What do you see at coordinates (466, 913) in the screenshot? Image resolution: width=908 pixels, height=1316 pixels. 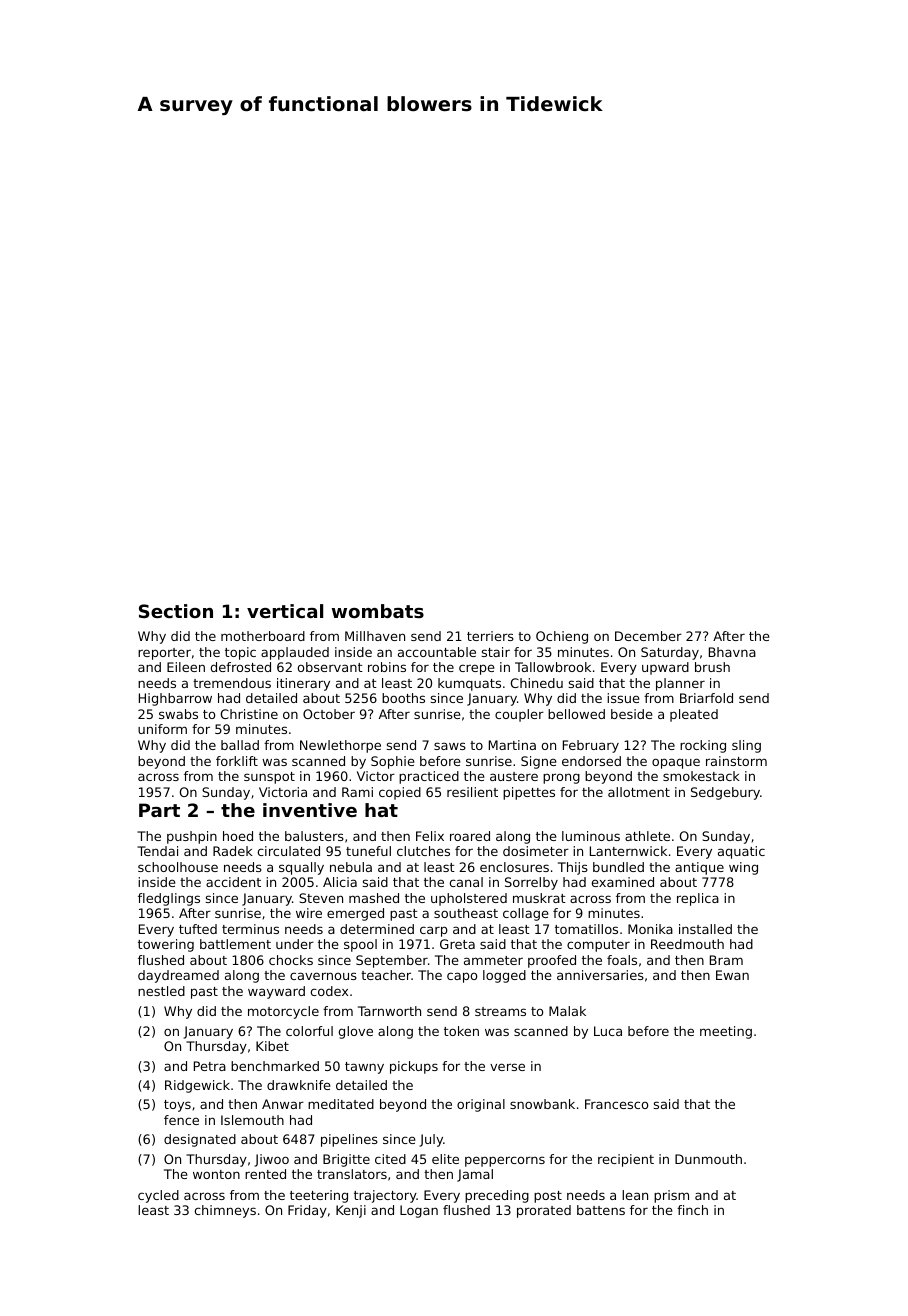 I see `southeast` at bounding box center [466, 913].
